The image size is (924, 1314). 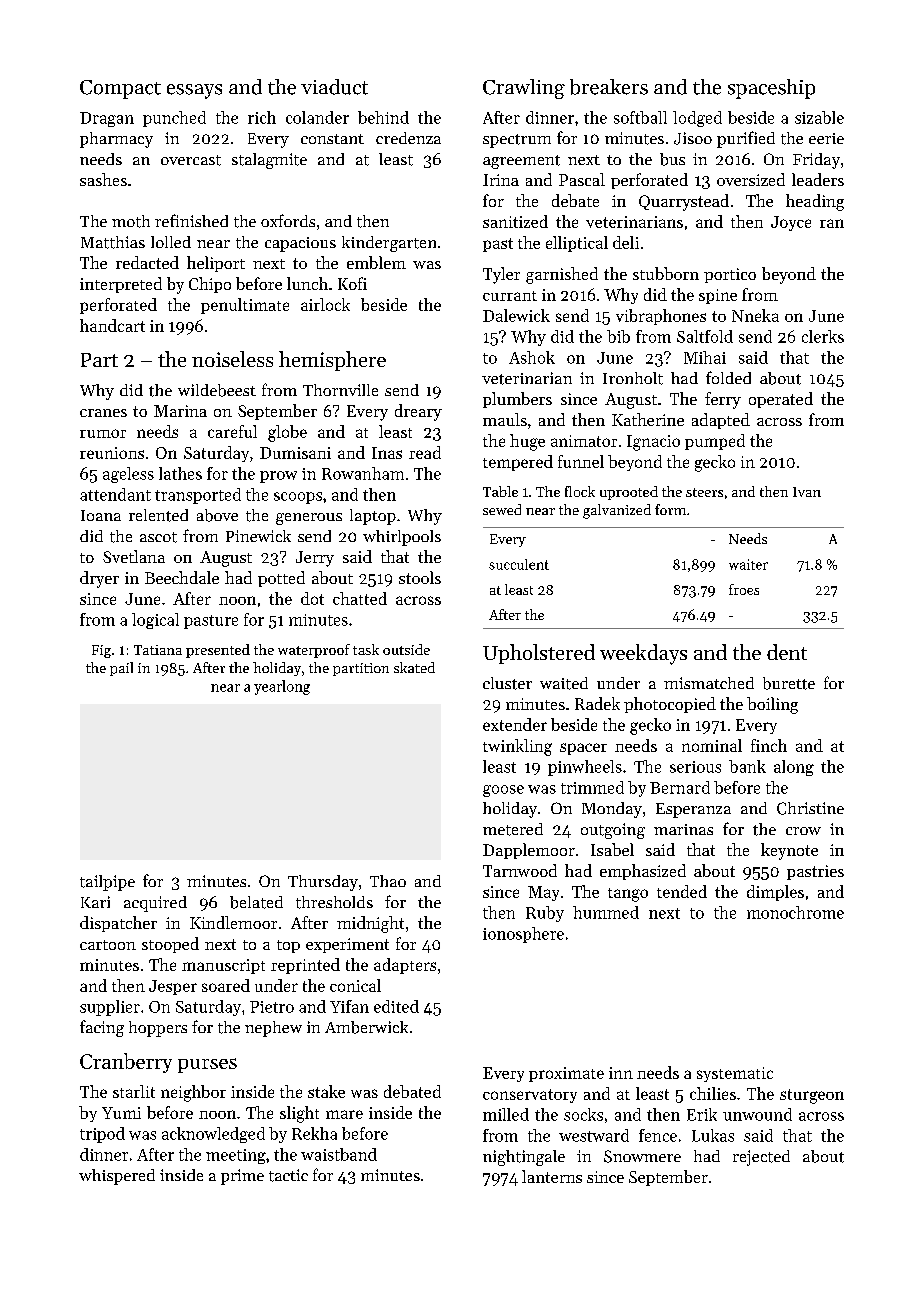 What do you see at coordinates (643, 654) in the screenshot?
I see `weekdays` at bounding box center [643, 654].
